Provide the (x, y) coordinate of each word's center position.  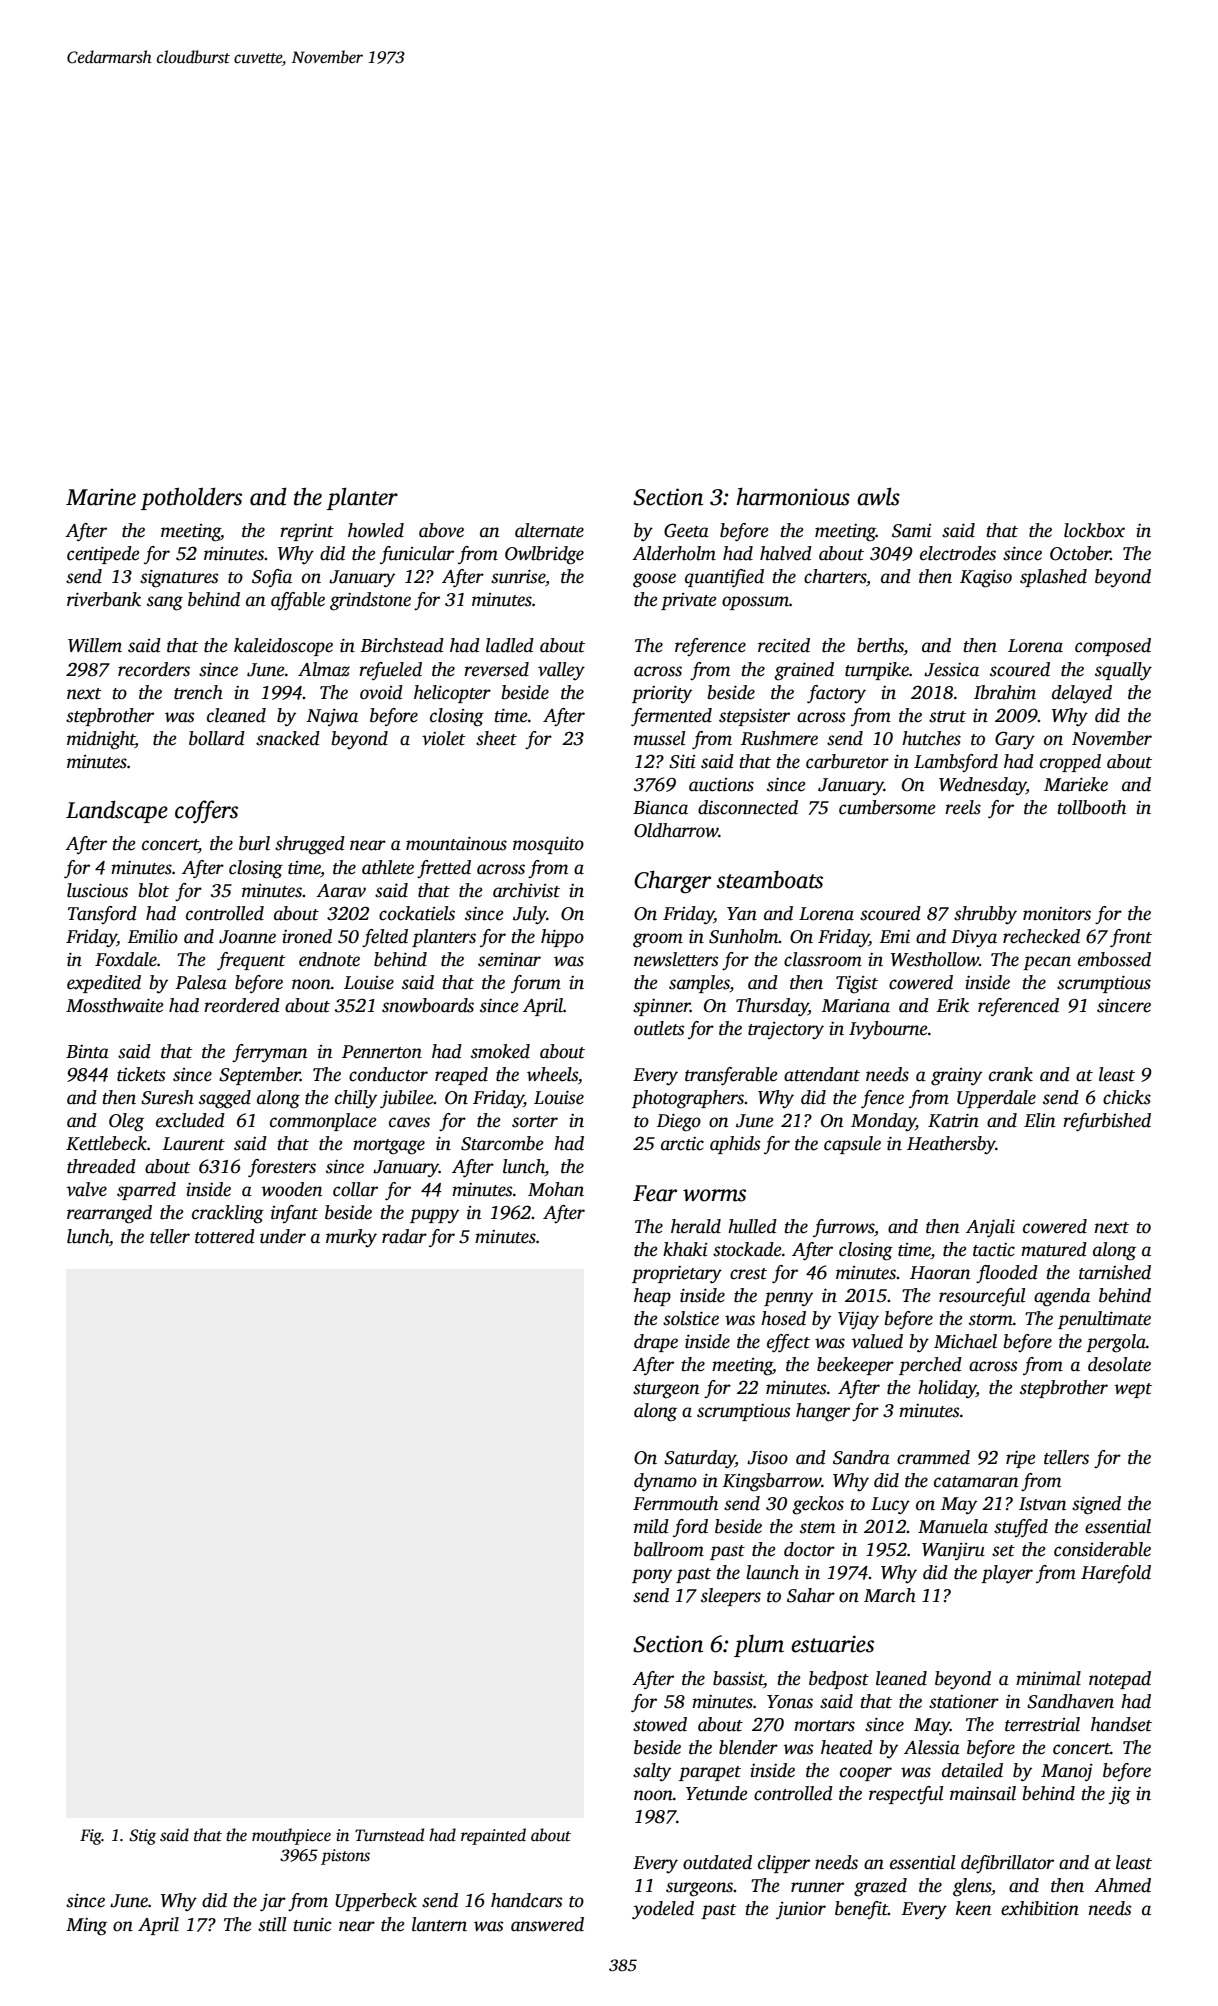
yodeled (663, 1910)
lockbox (1094, 530)
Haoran (940, 1273)
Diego (679, 1123)
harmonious (793, 496)
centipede (103, 555)
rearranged (109, 1214)
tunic (312, 1925)
